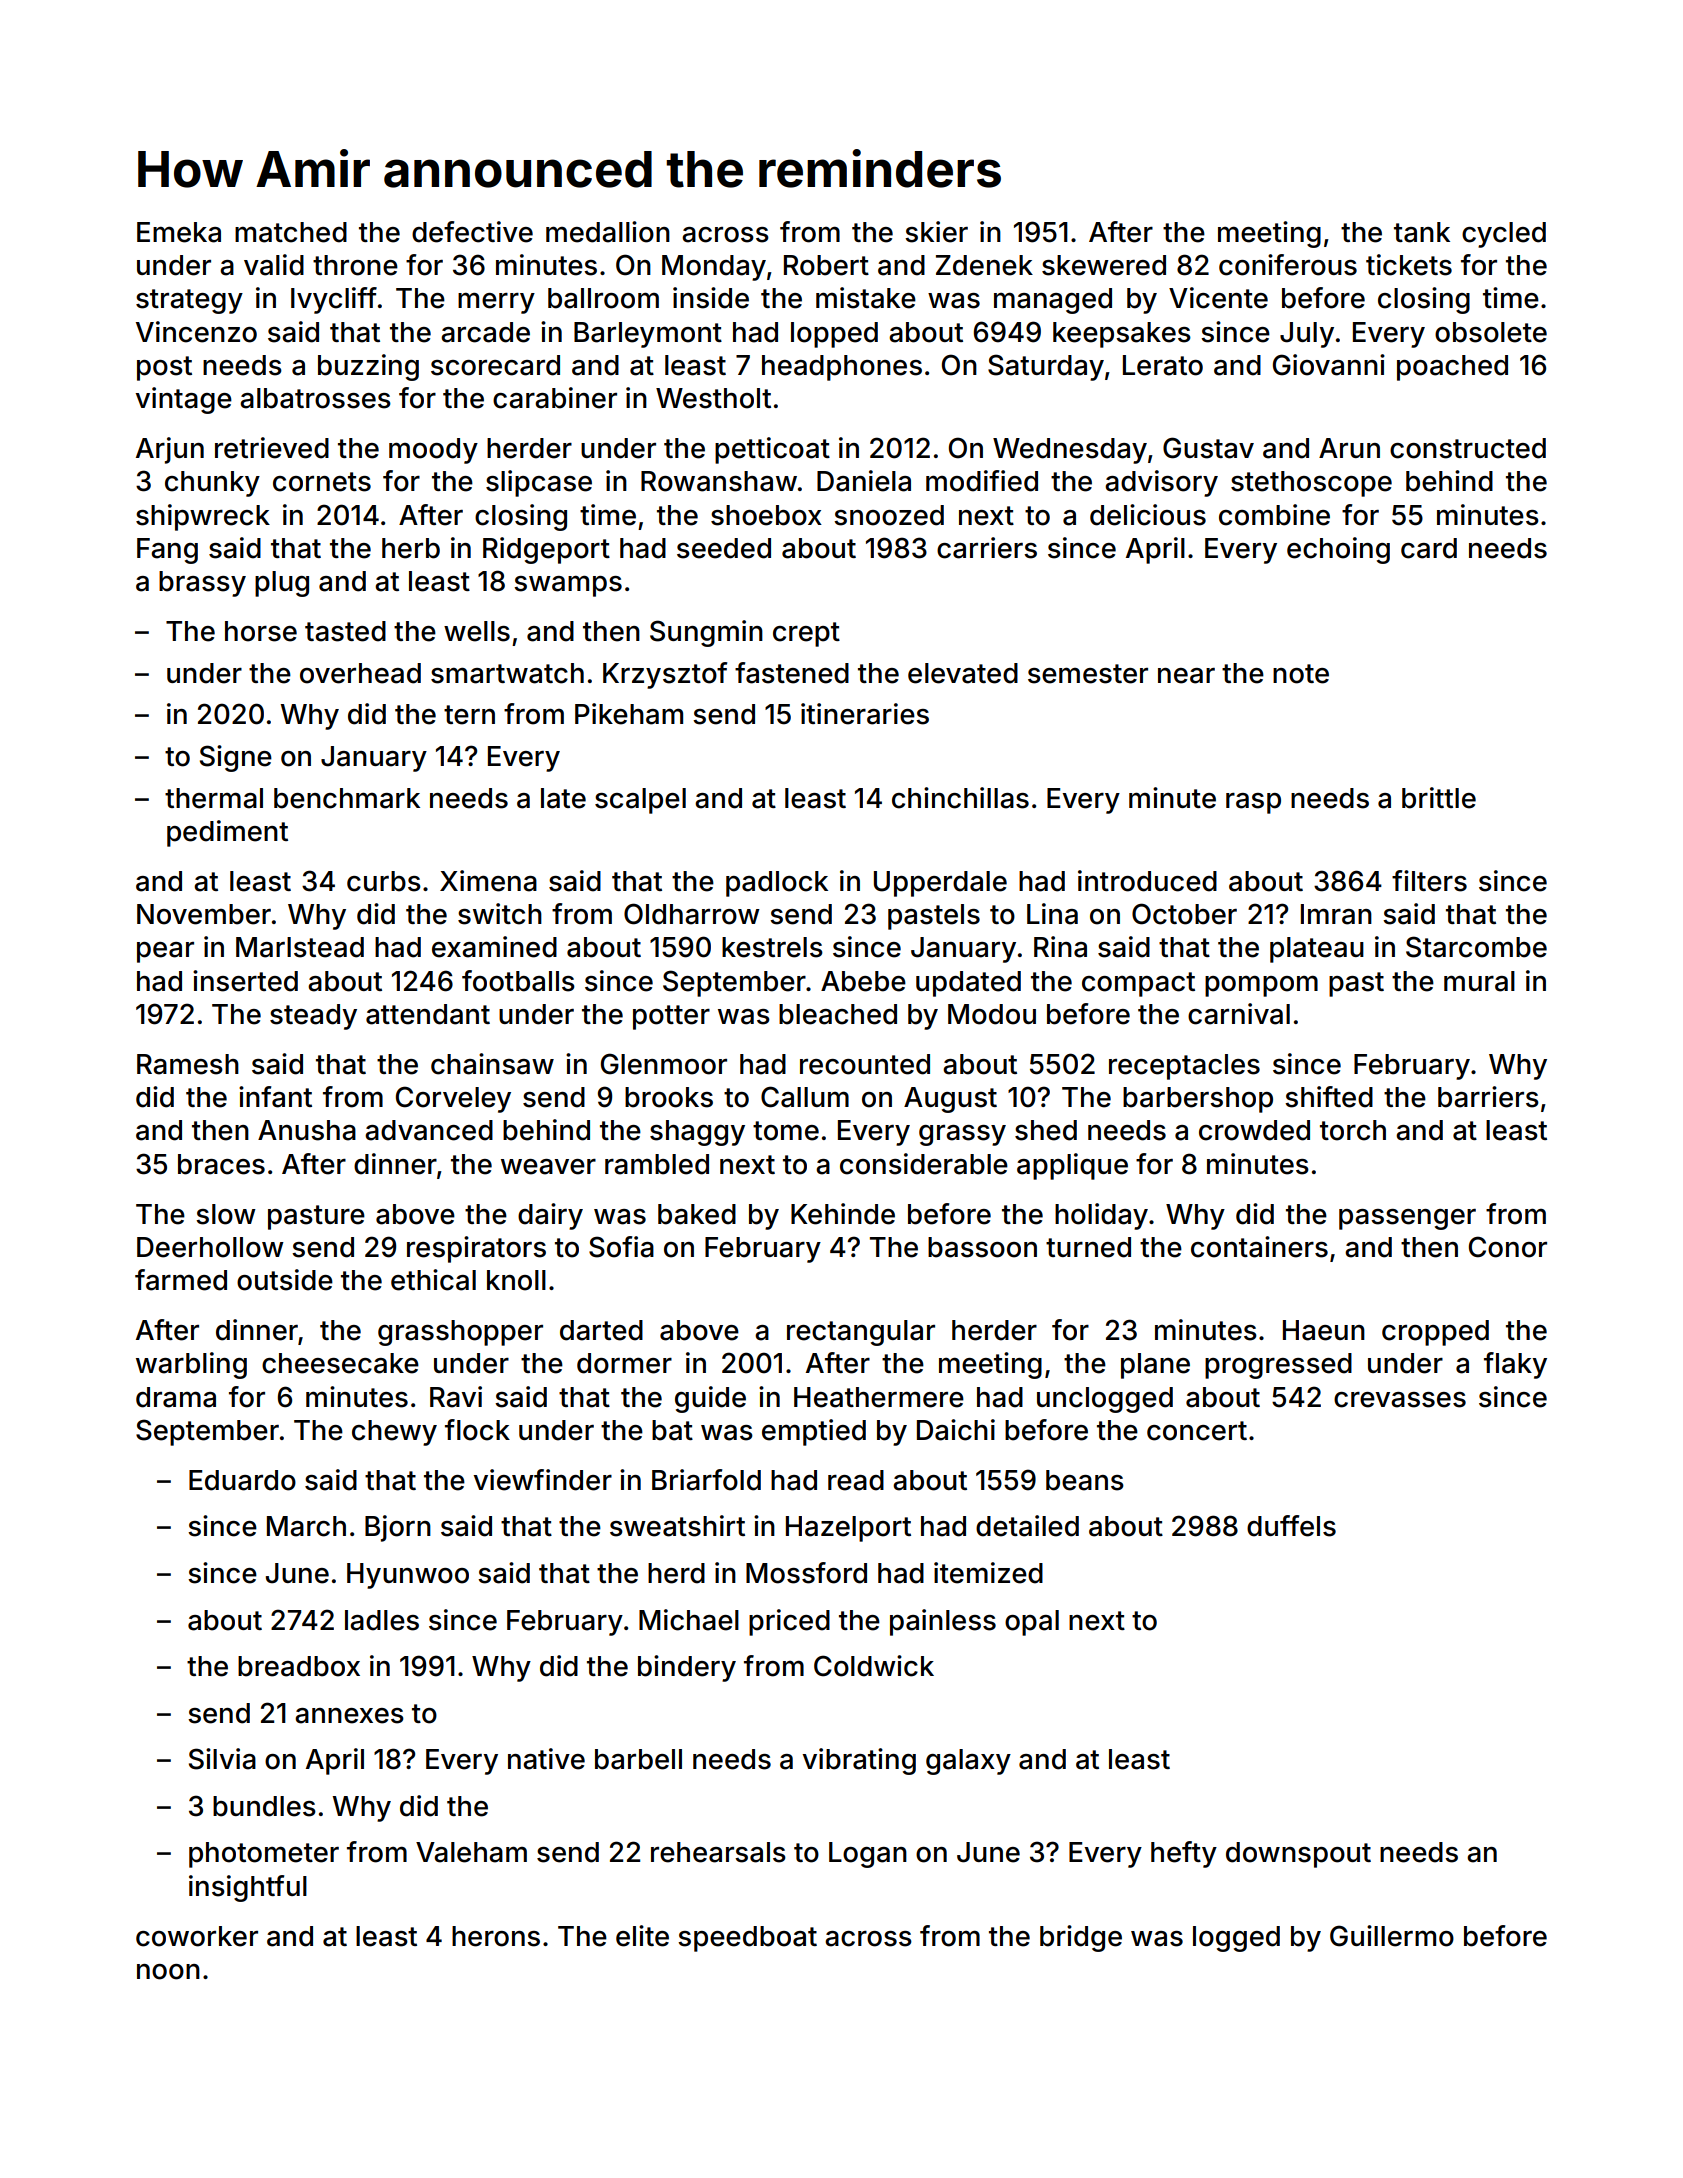  Describe the element at coordinates (968, 1762) in the page. I see `galaxy` at that location.
